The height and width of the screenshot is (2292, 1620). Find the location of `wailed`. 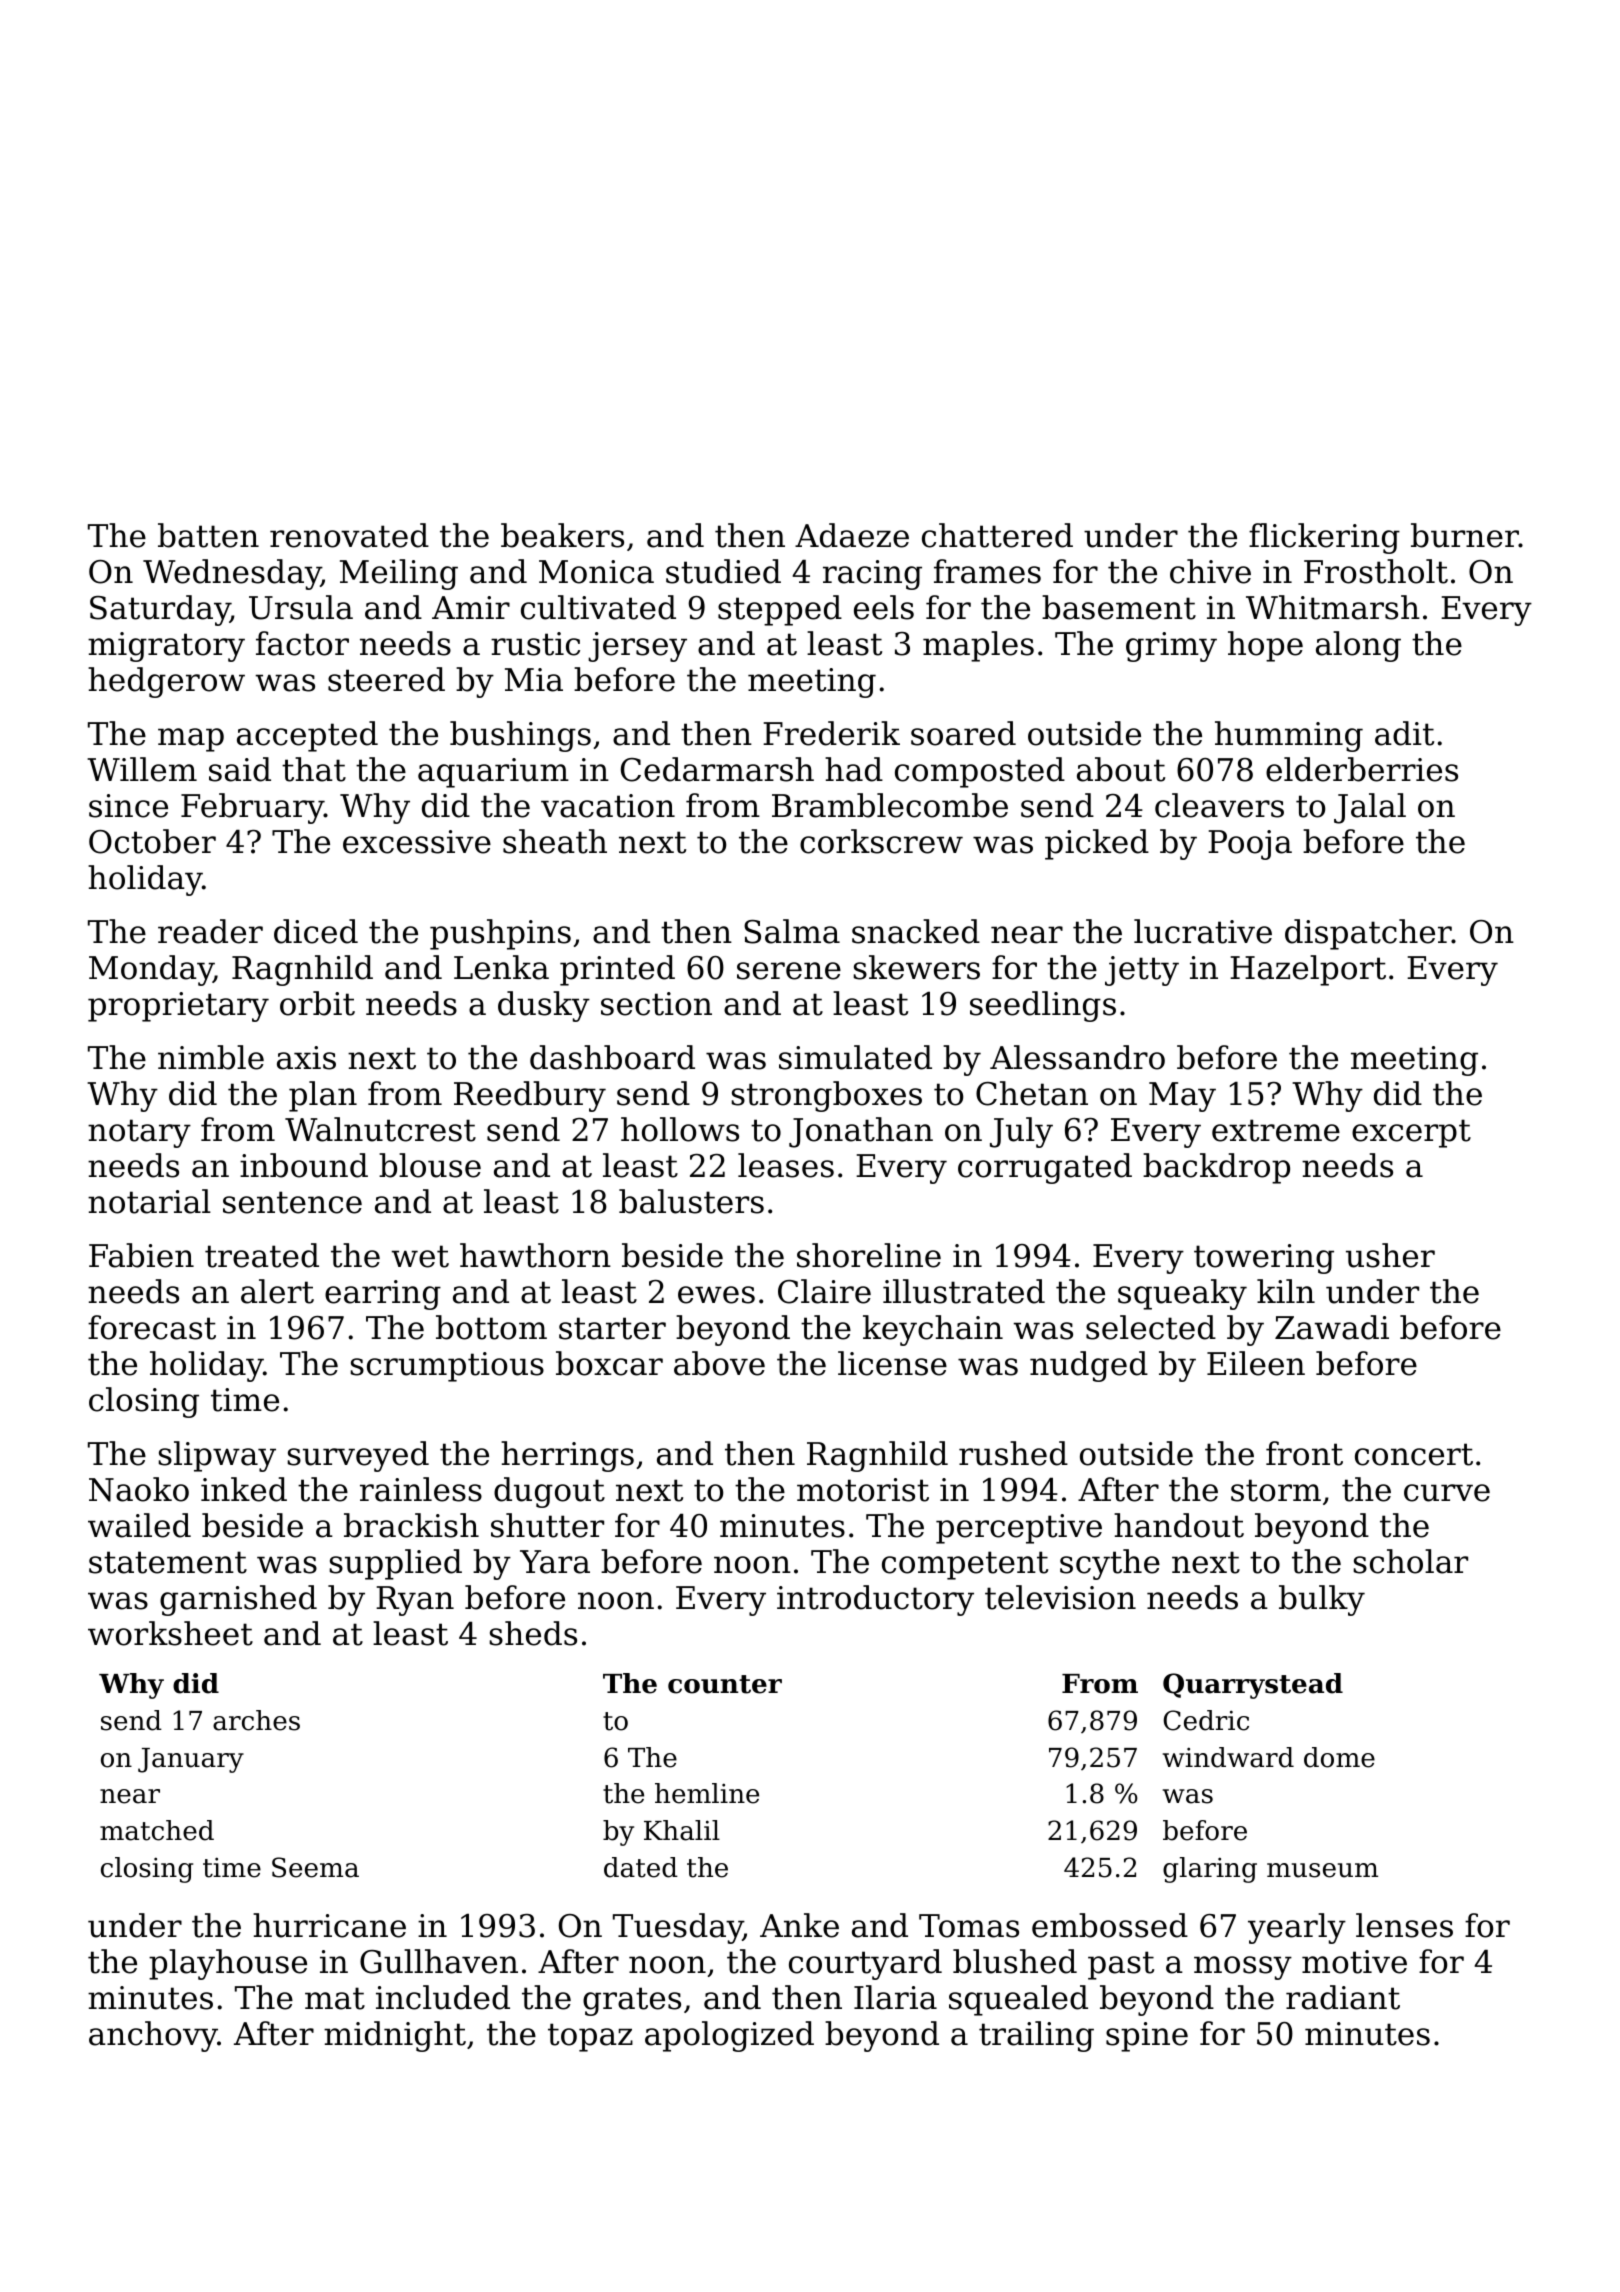

wailed is located at coordinates (139, 1525).
